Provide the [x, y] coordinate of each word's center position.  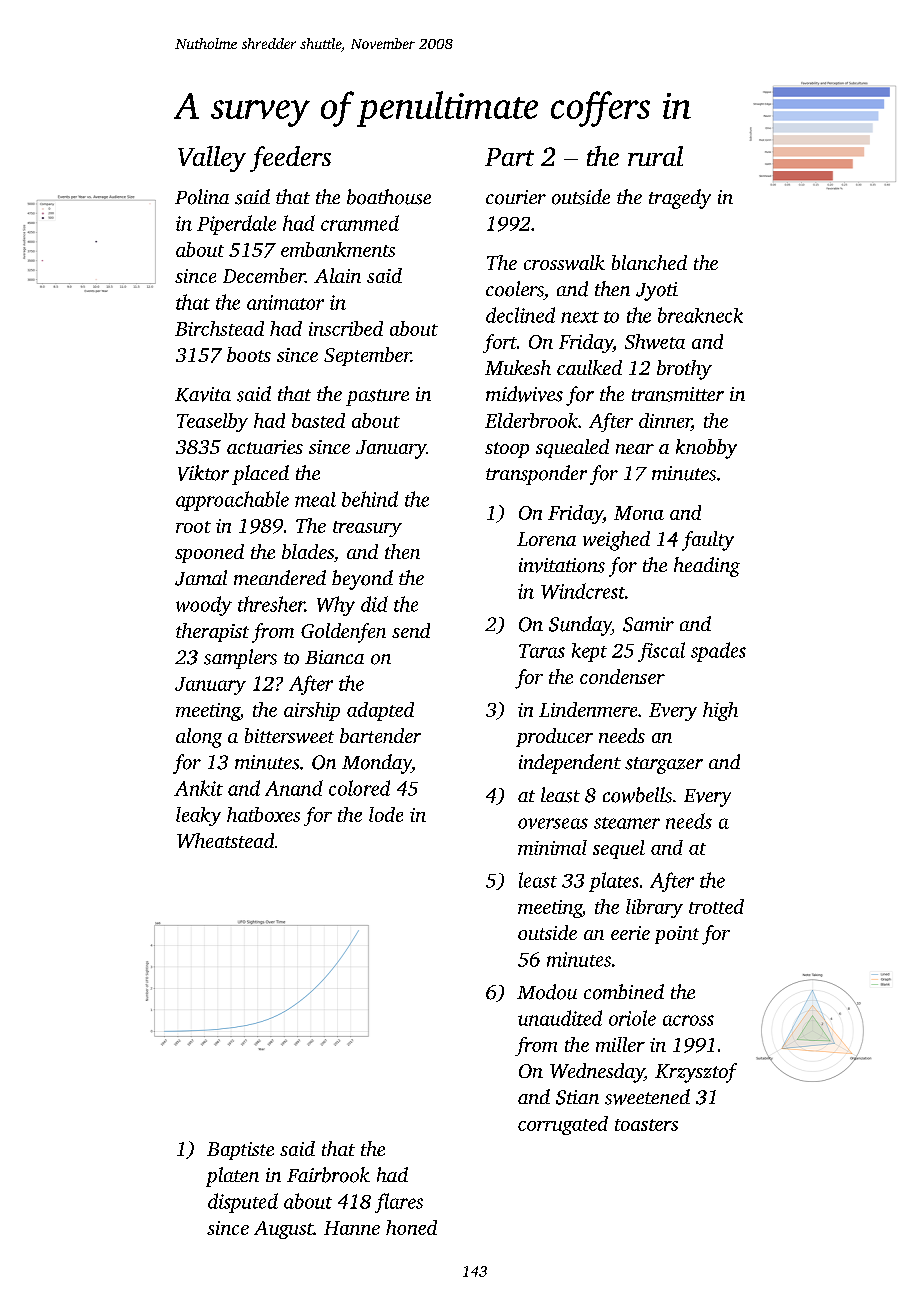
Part [509, 157]
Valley [212, 159]
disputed [243, 1203]
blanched [649, 262]
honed [411, 1227]
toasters [646, 1125]
